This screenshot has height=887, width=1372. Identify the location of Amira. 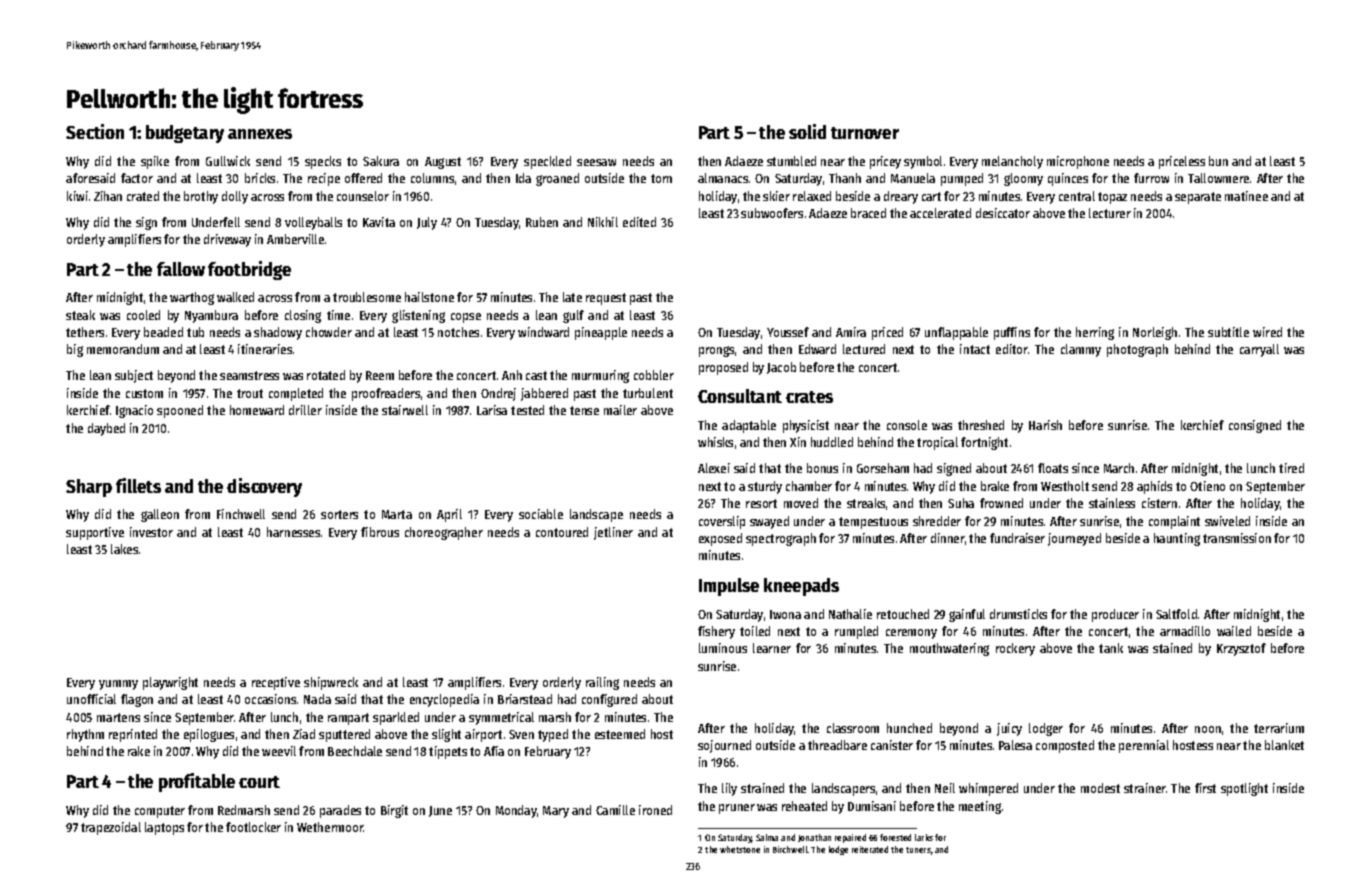
(851, 332).
